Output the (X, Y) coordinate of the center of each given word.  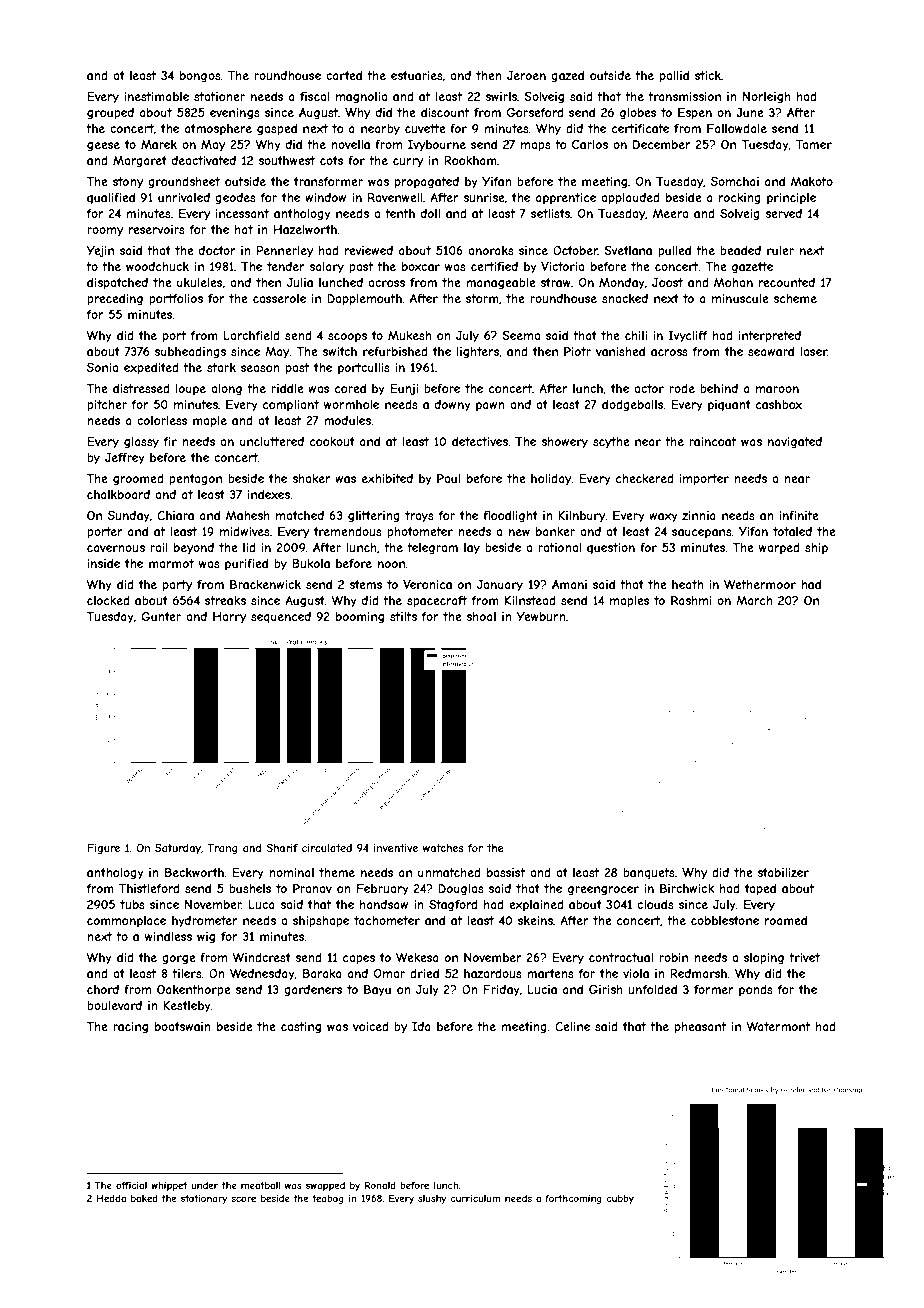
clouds (655, 904)
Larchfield (252, 335)
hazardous (493, 973)
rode (682, 388)
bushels (250, 888)
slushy (432, 1199)
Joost (667, 282)
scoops (347, 338)
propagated (427, 183)
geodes (235, 199)
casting (301, 1028)
